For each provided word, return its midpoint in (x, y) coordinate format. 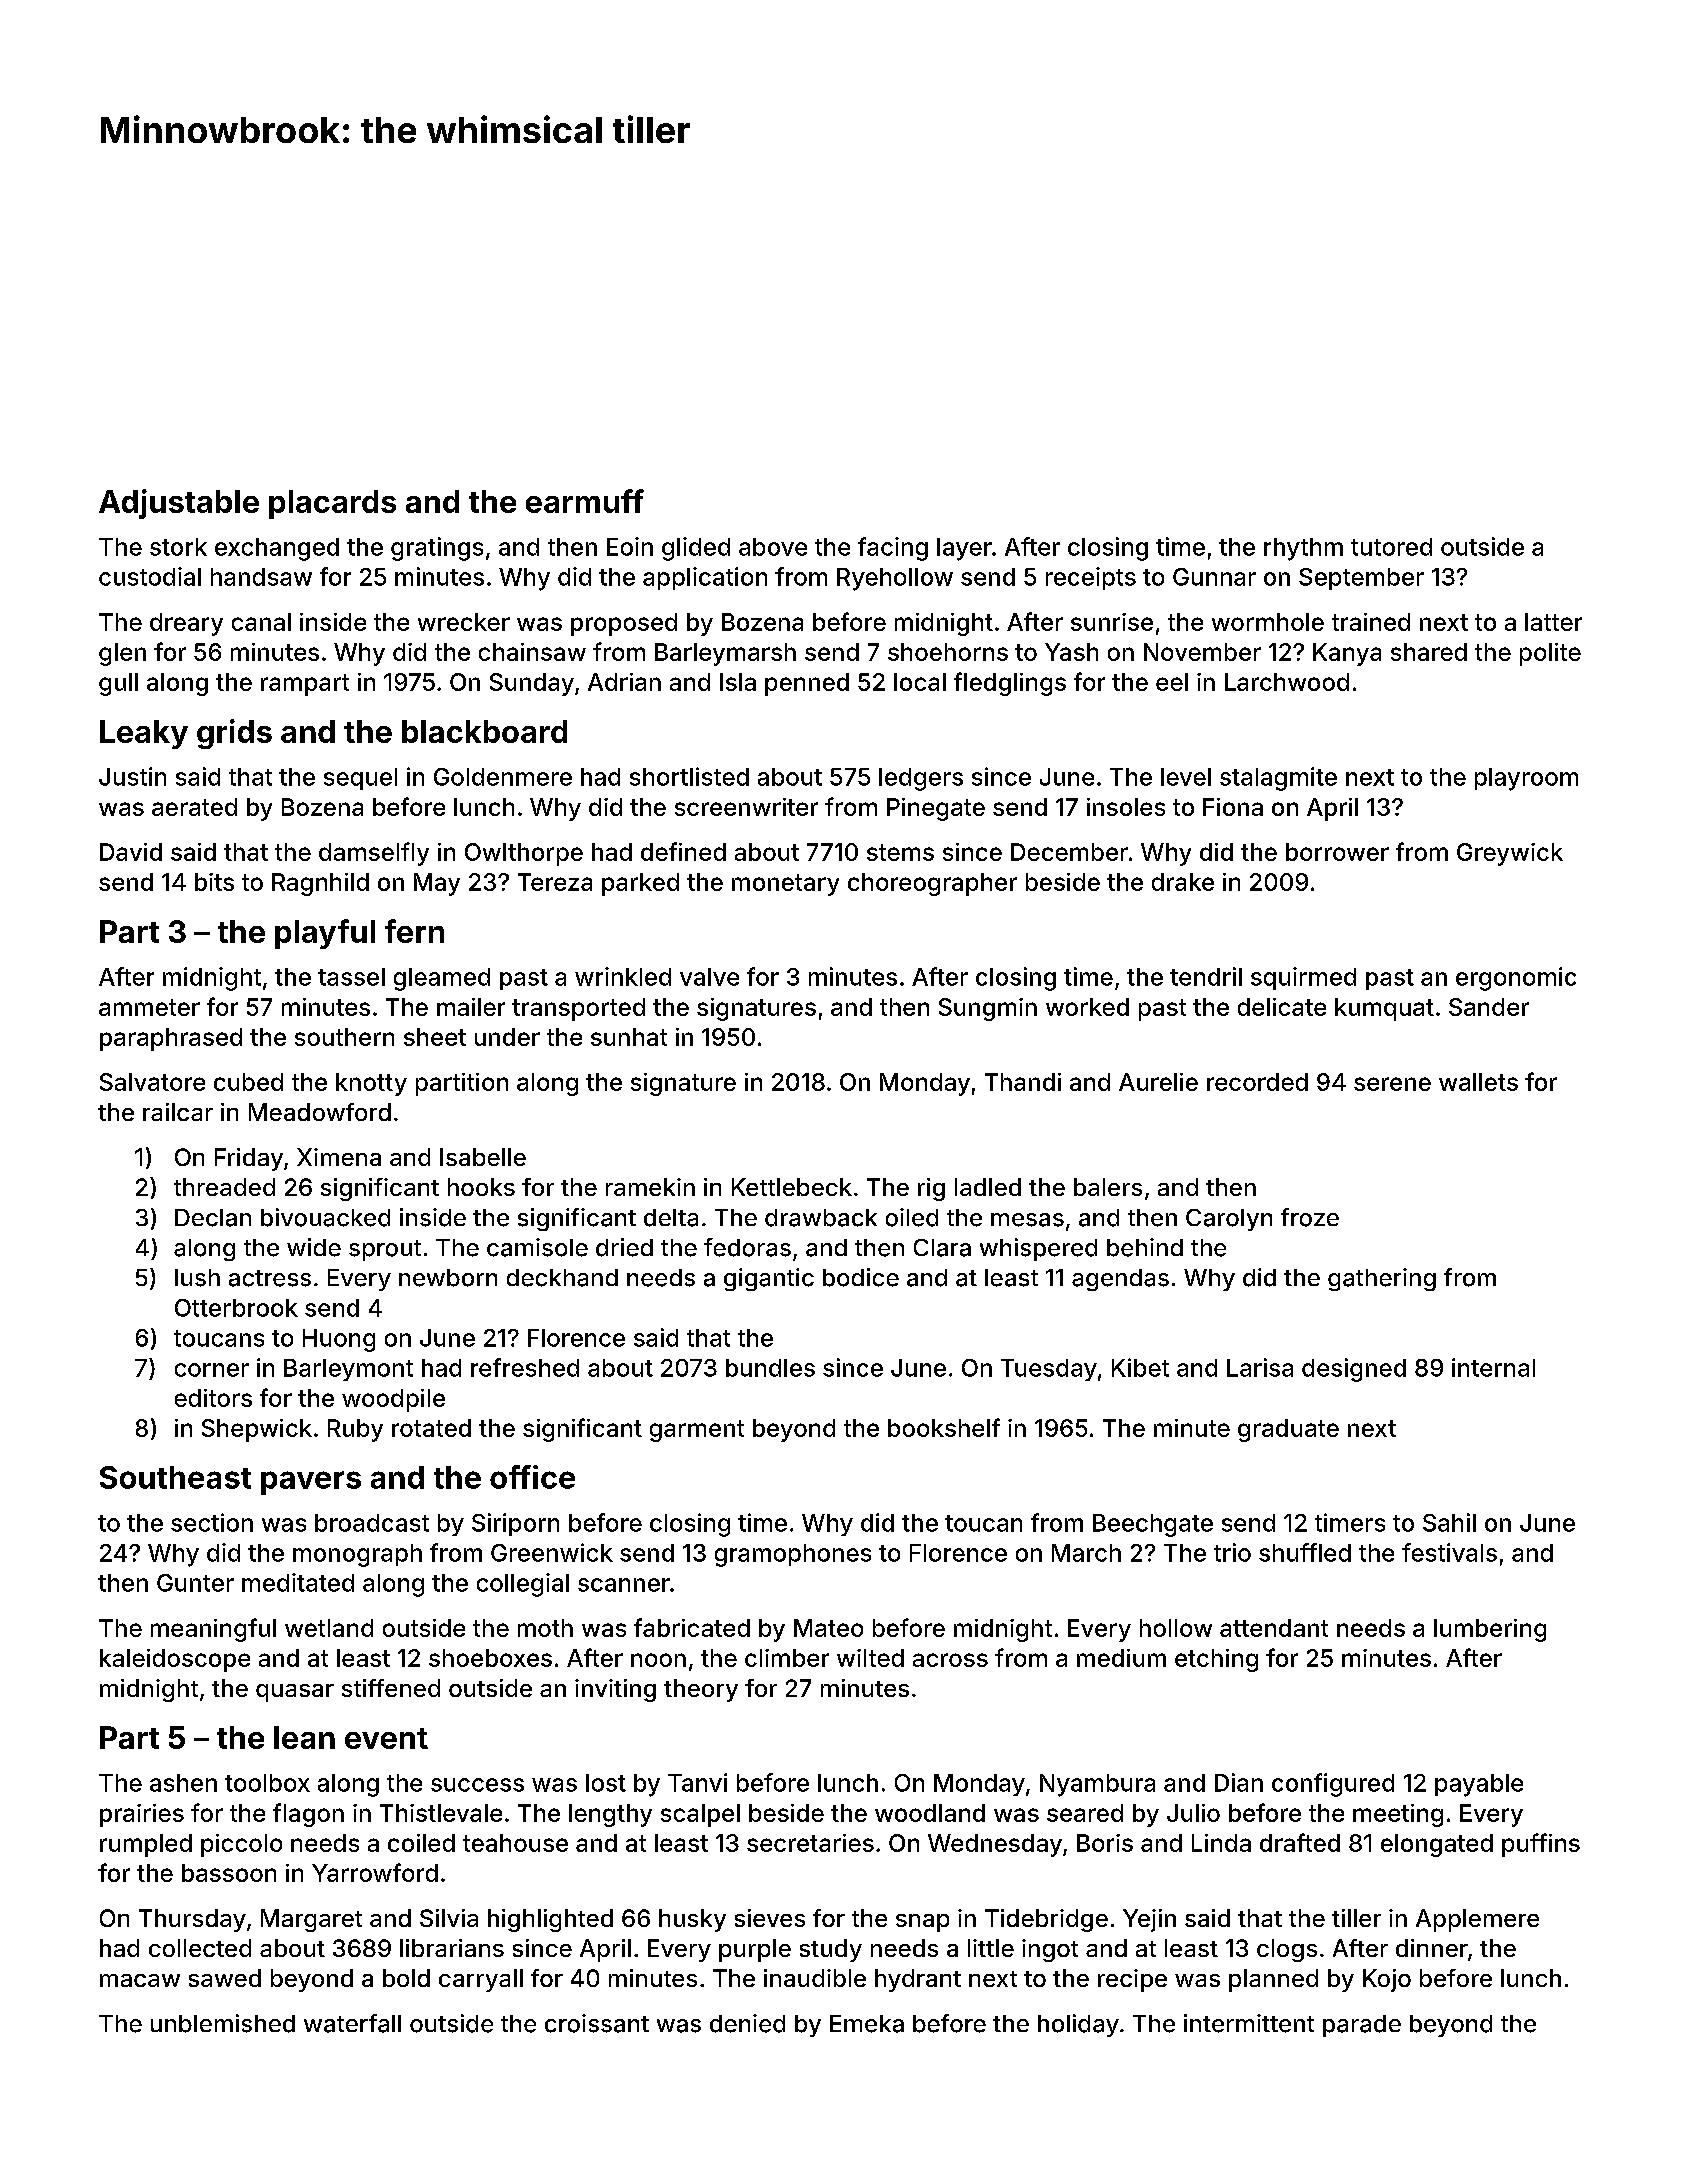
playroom (1526, 779)
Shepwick (257, 1430)
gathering (1382, 1279)
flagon (308, 1815)
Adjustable (179, 504)
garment (697, 1431)
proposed (624, 624)
